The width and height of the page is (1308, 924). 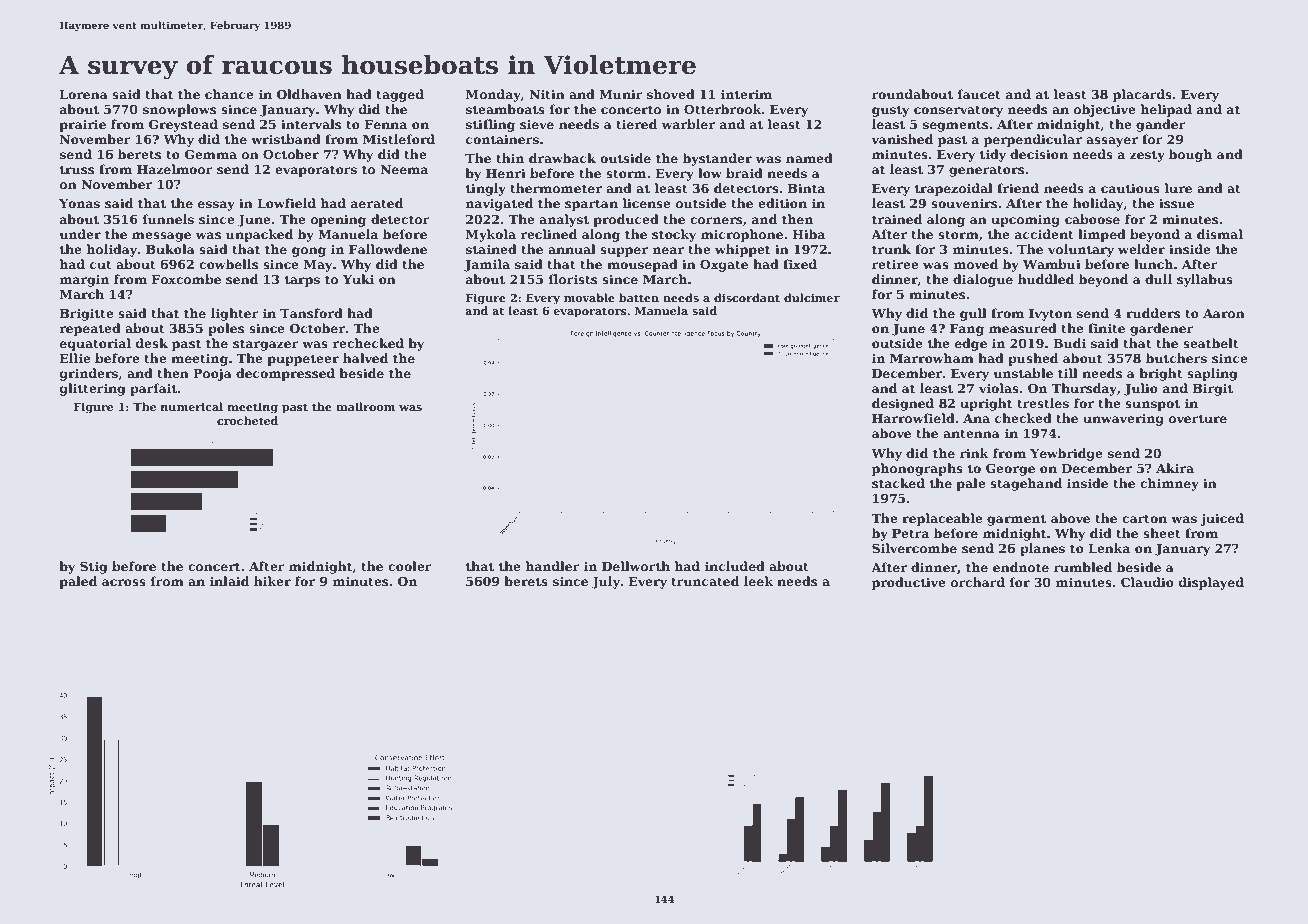 I want to click on hiker, so click(x=272, y=581).
